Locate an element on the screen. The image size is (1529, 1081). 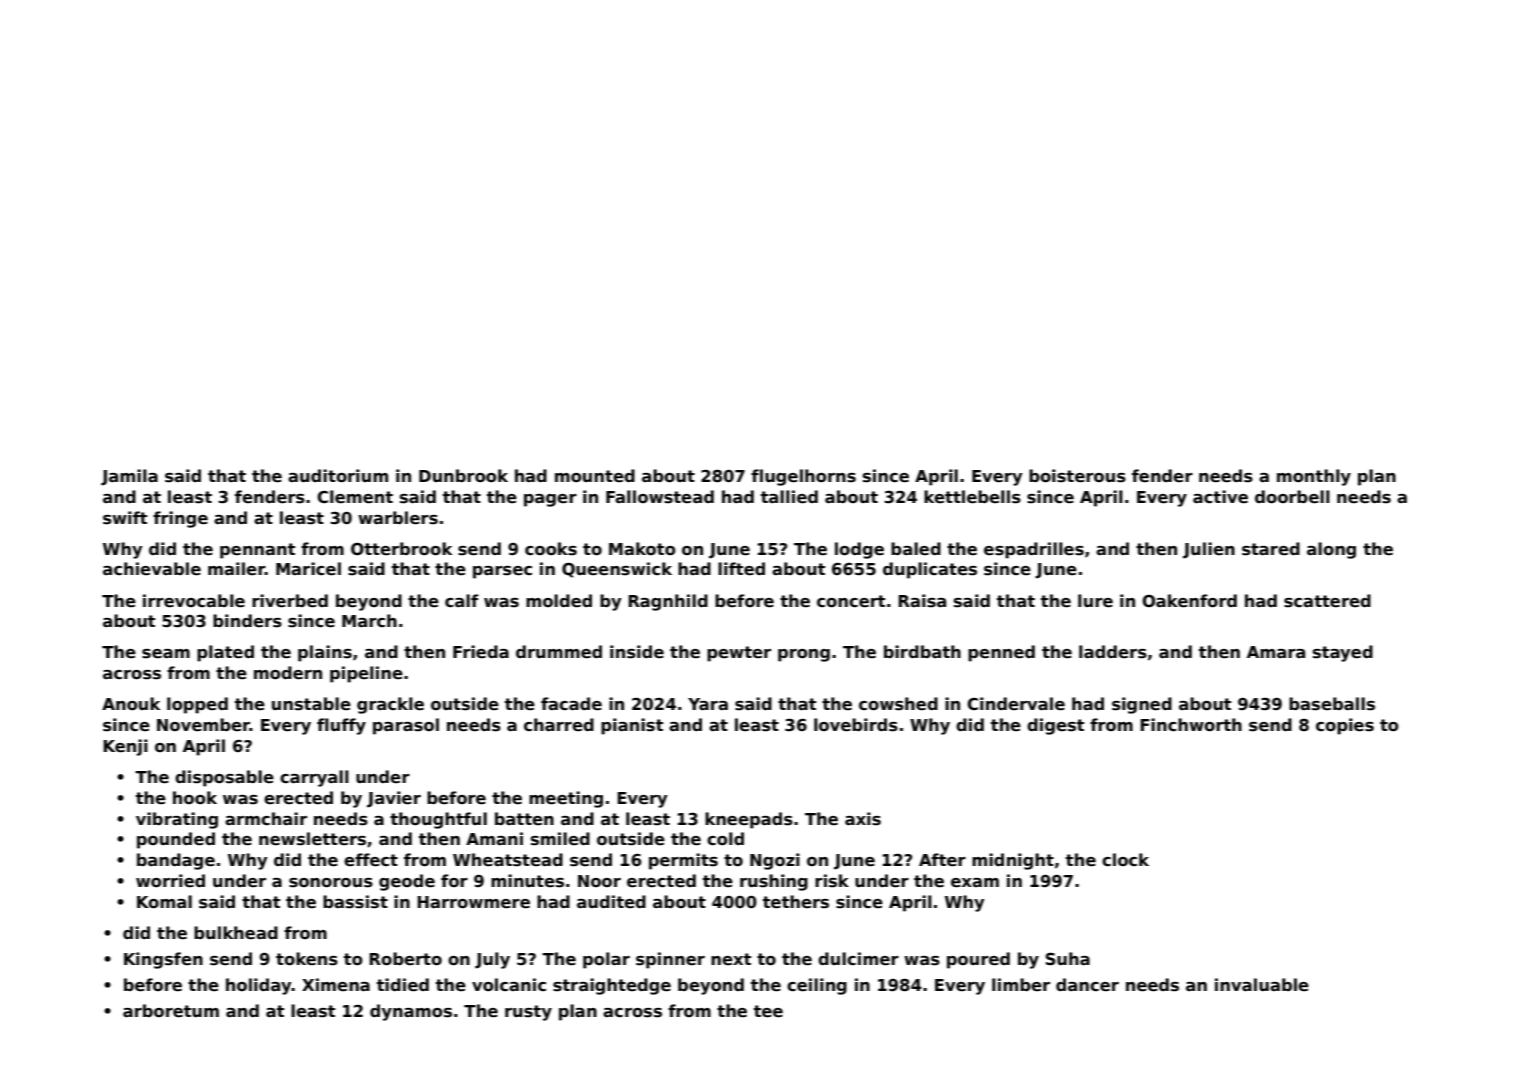
ceiling is located at coordinates (817, 986).
